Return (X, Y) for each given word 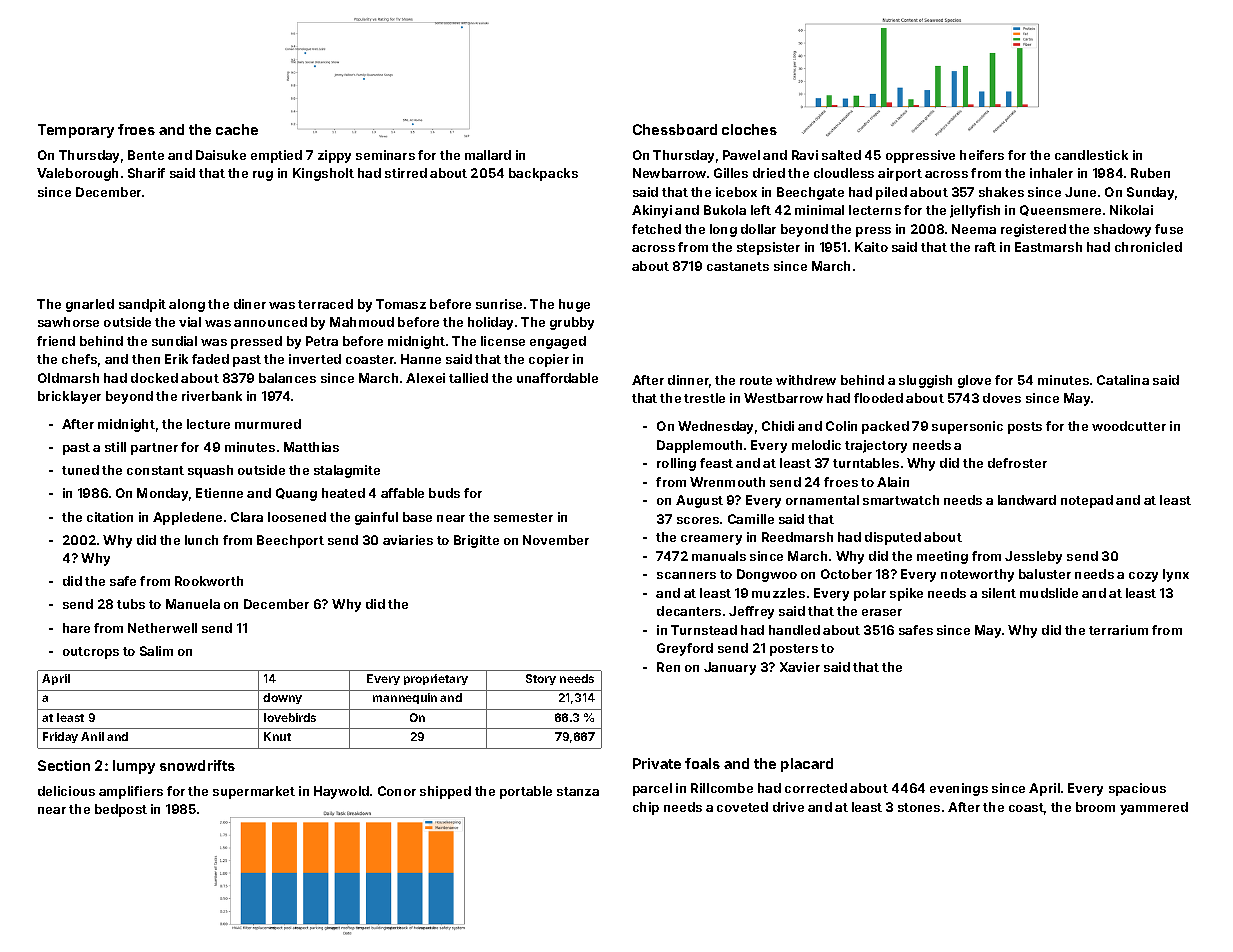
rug (263, 176)
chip (646, 808)
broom (1095, 807)
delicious (66, 791)
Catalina (1123, 380)
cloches (749, 129)
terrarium (1118, 630)
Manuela (193, 604)
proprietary (436, 679)
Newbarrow (669, 173)
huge (574, 305)
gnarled (90, 305)
